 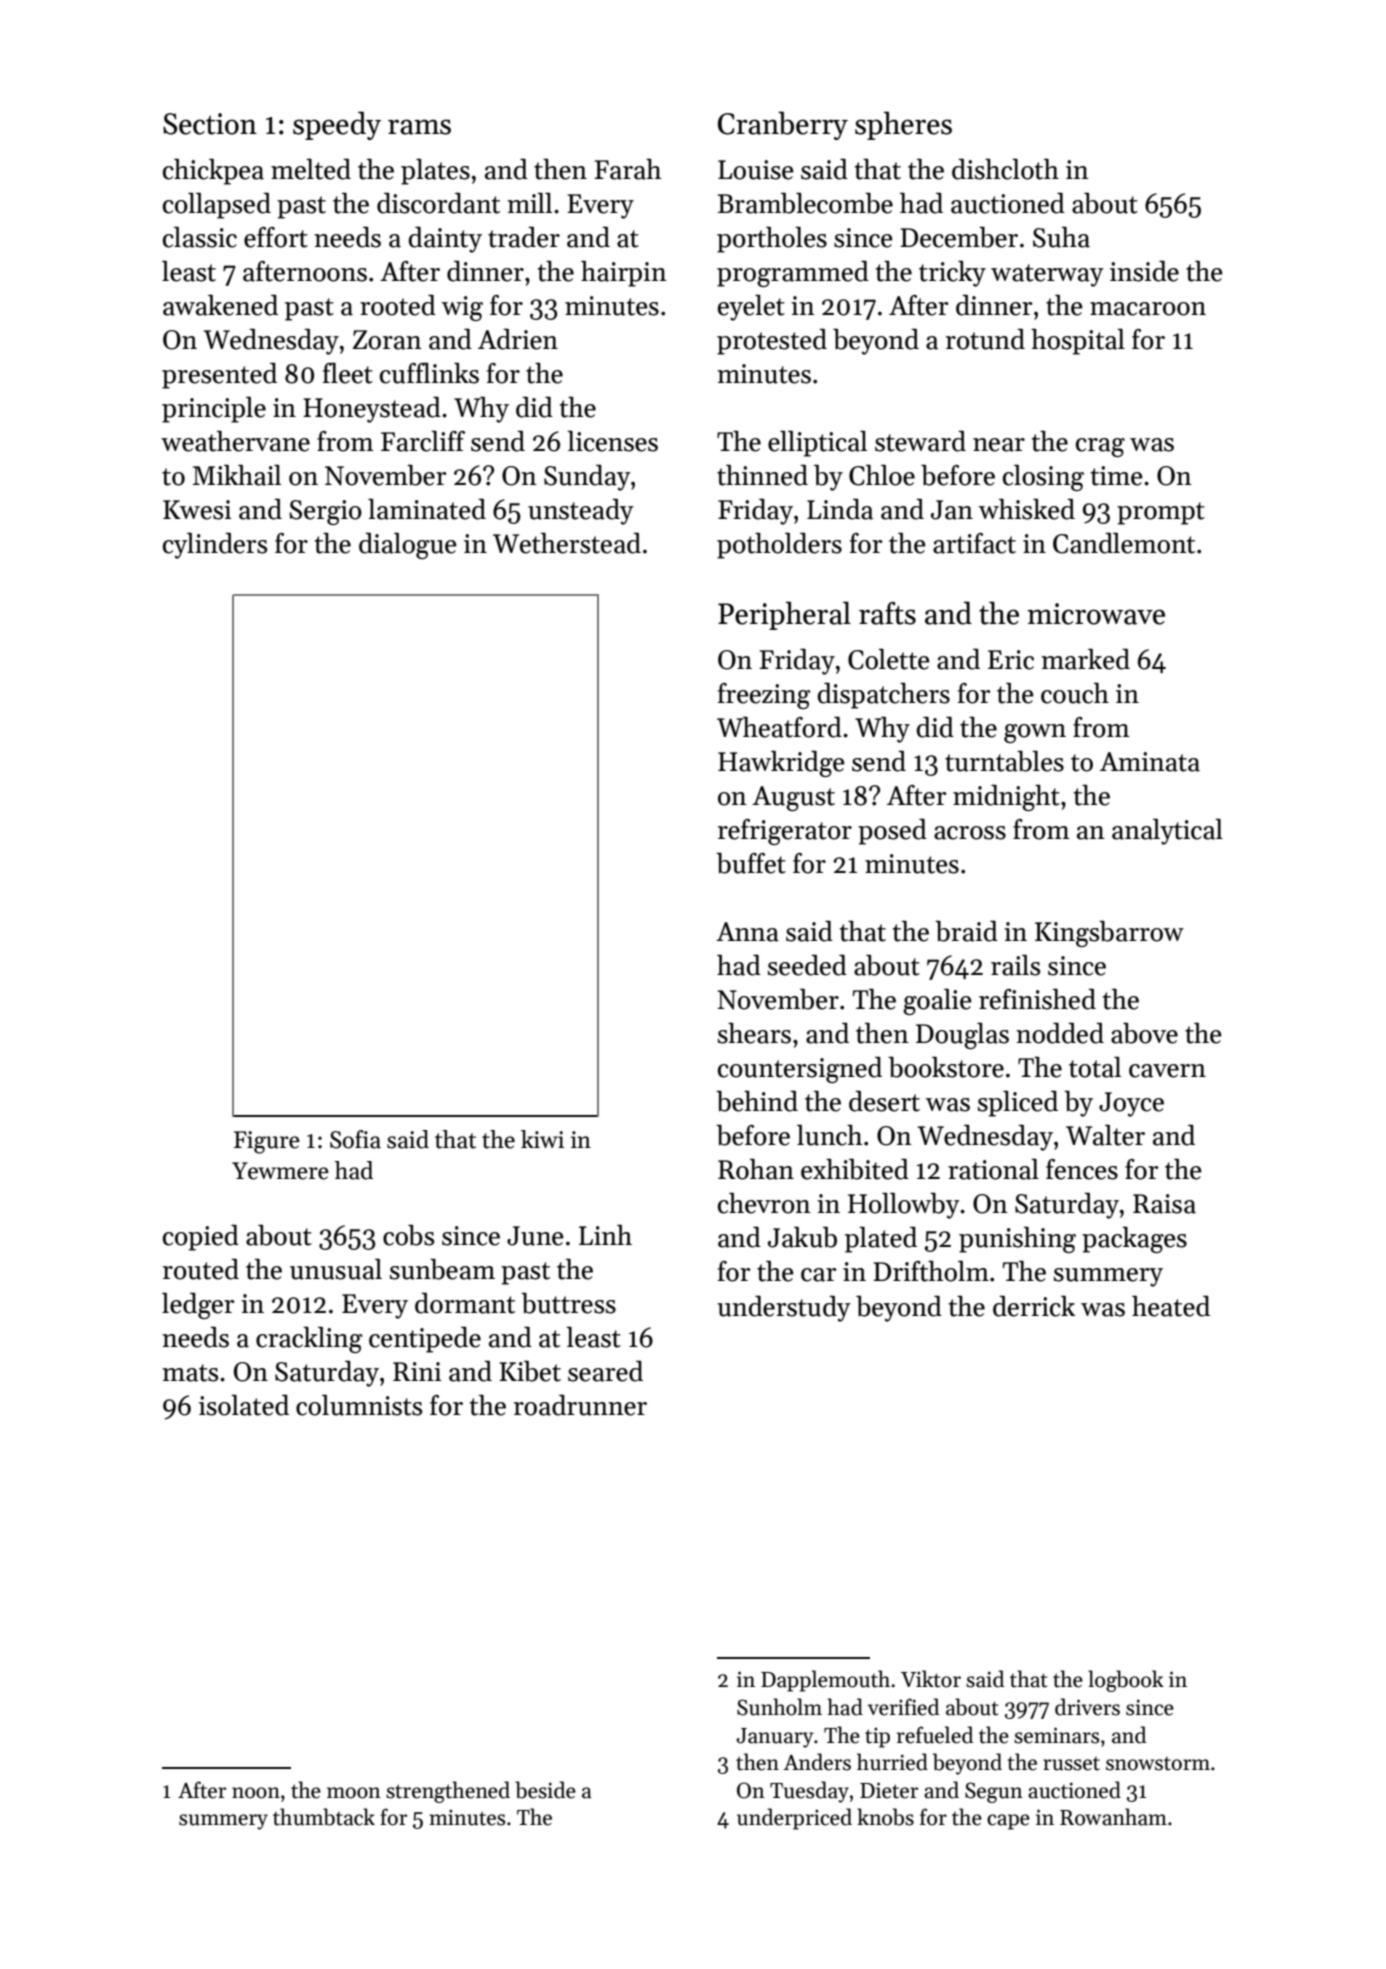 I want to click on Sofia, so click(x=355, y=1139).
